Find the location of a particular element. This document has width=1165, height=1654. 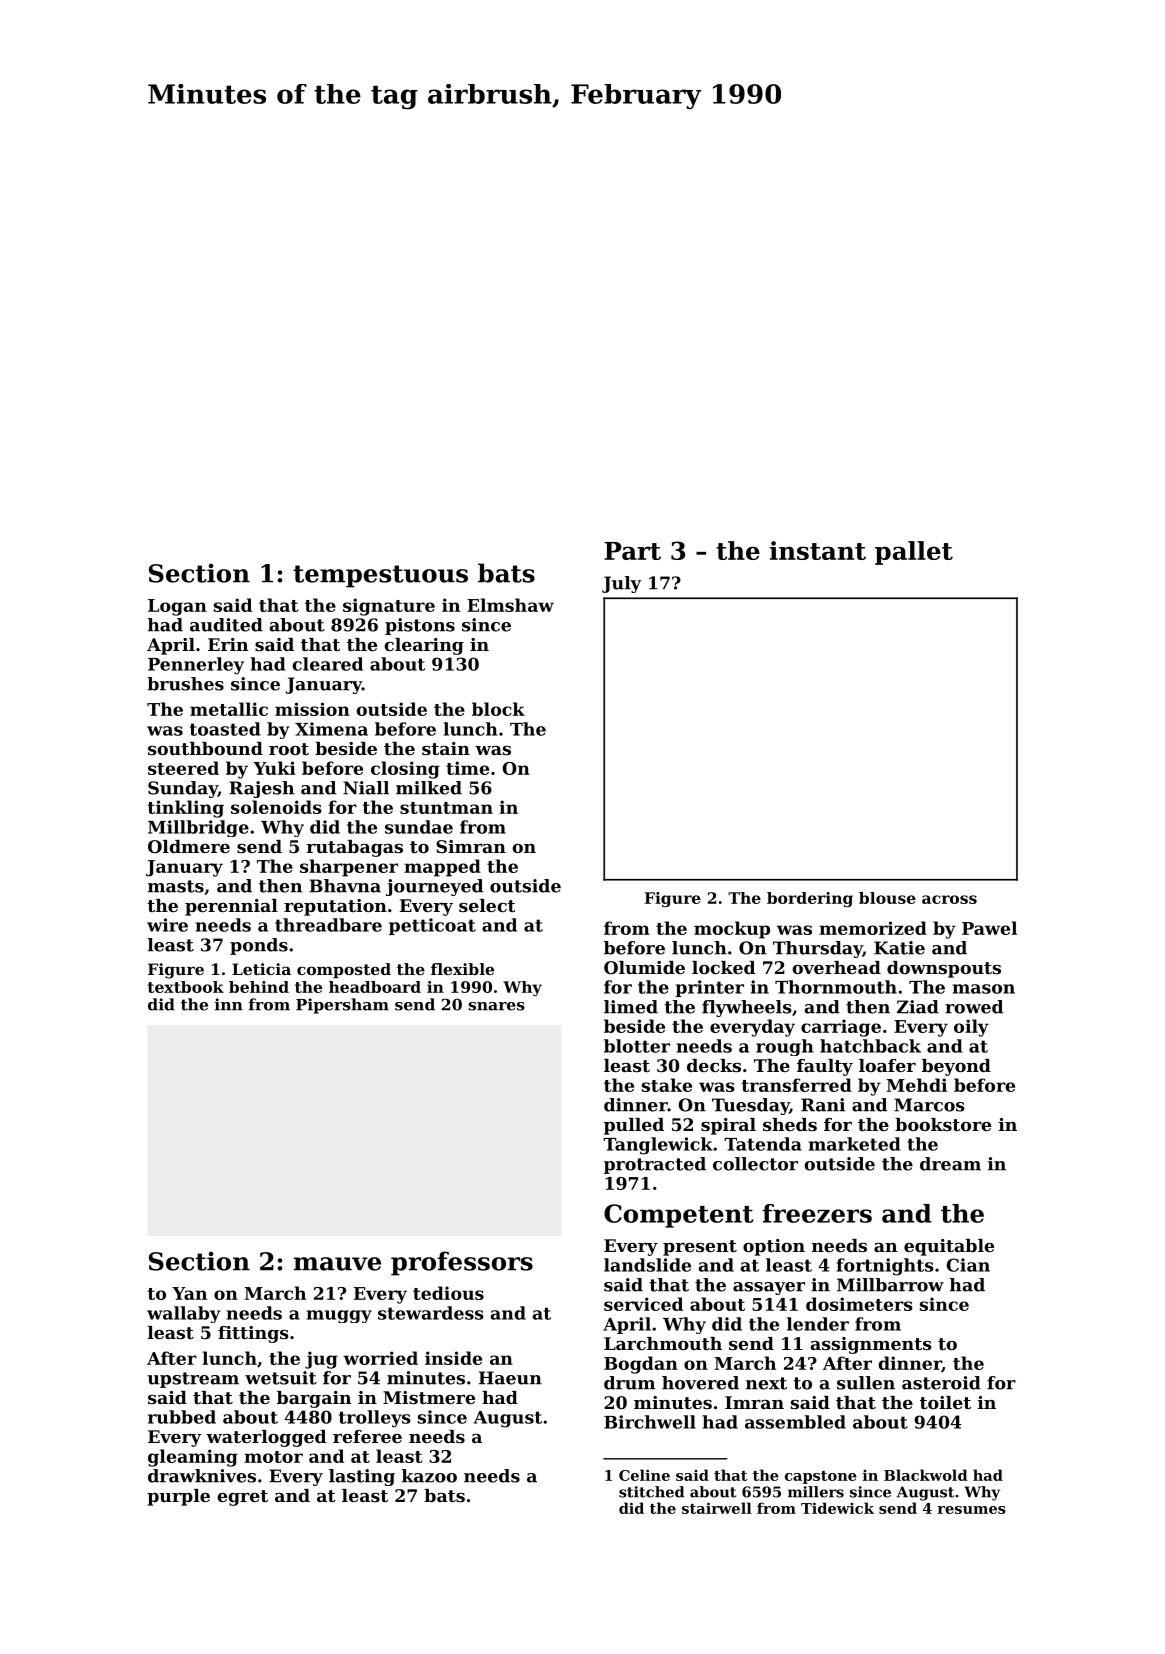

lasting is located at coordinates (362, 1477).
